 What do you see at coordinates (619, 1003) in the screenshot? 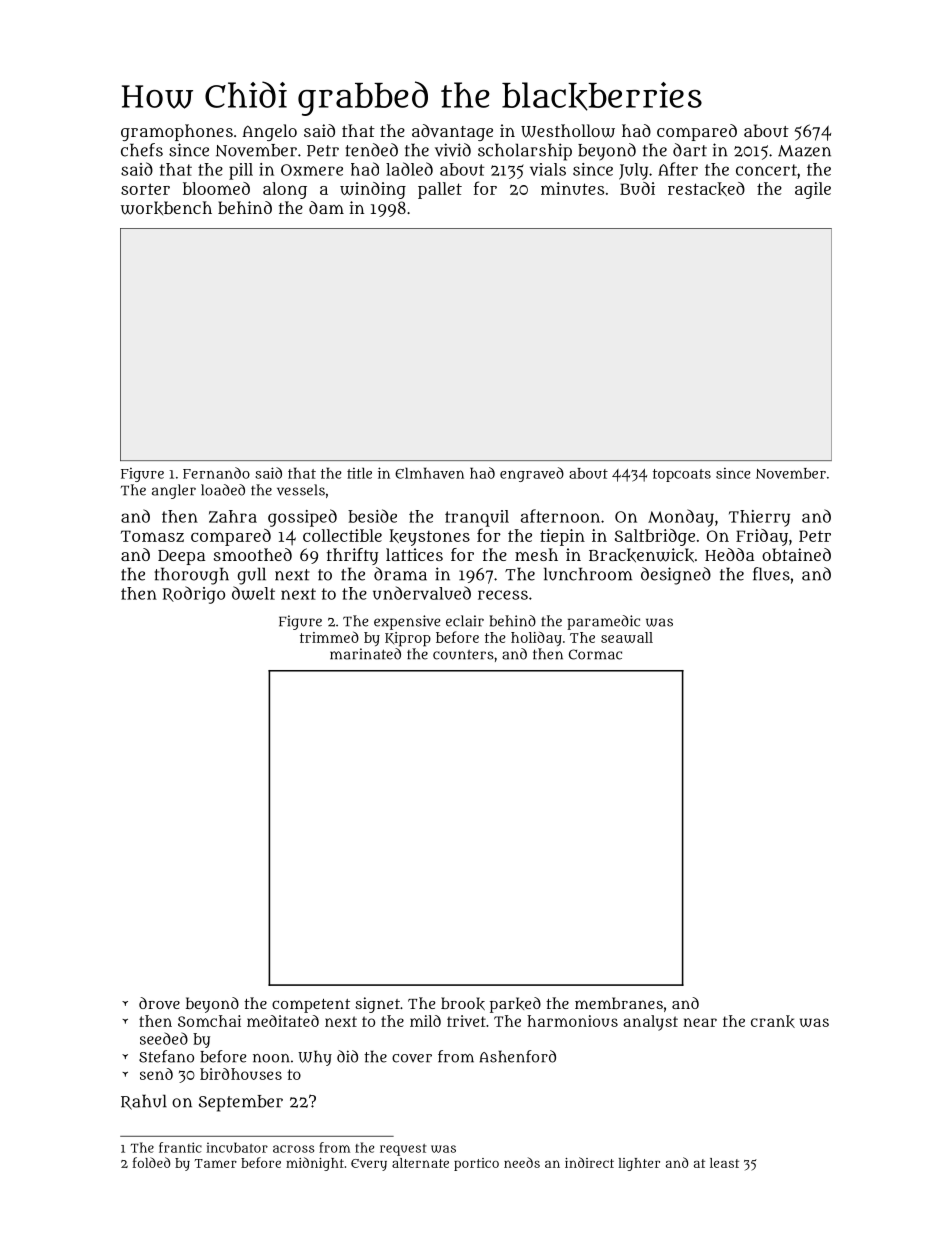
I see `membranes` at bounding box center [619, 1003].
